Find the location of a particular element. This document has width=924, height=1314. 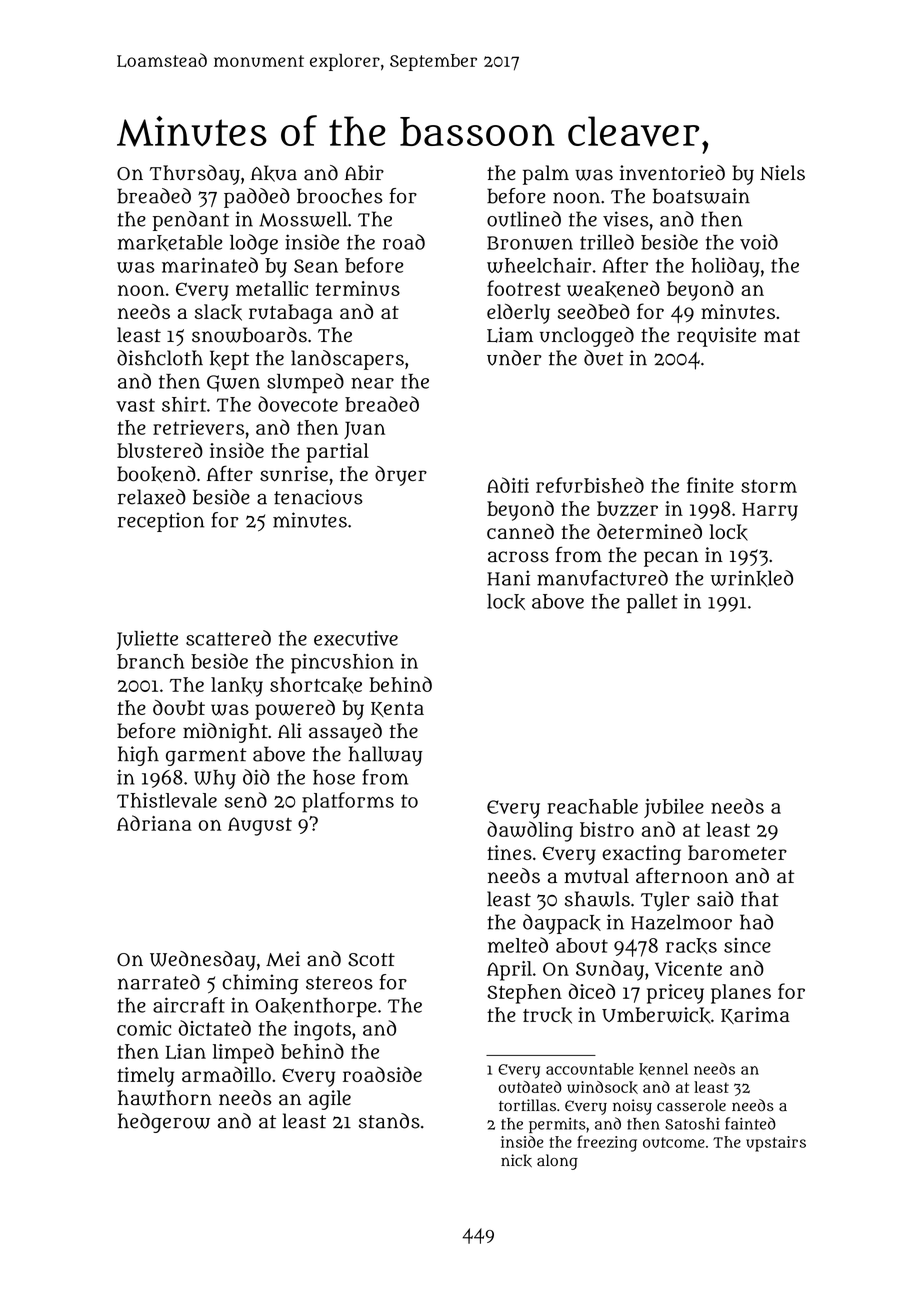

midnight is located at coordinates (225, 733).
